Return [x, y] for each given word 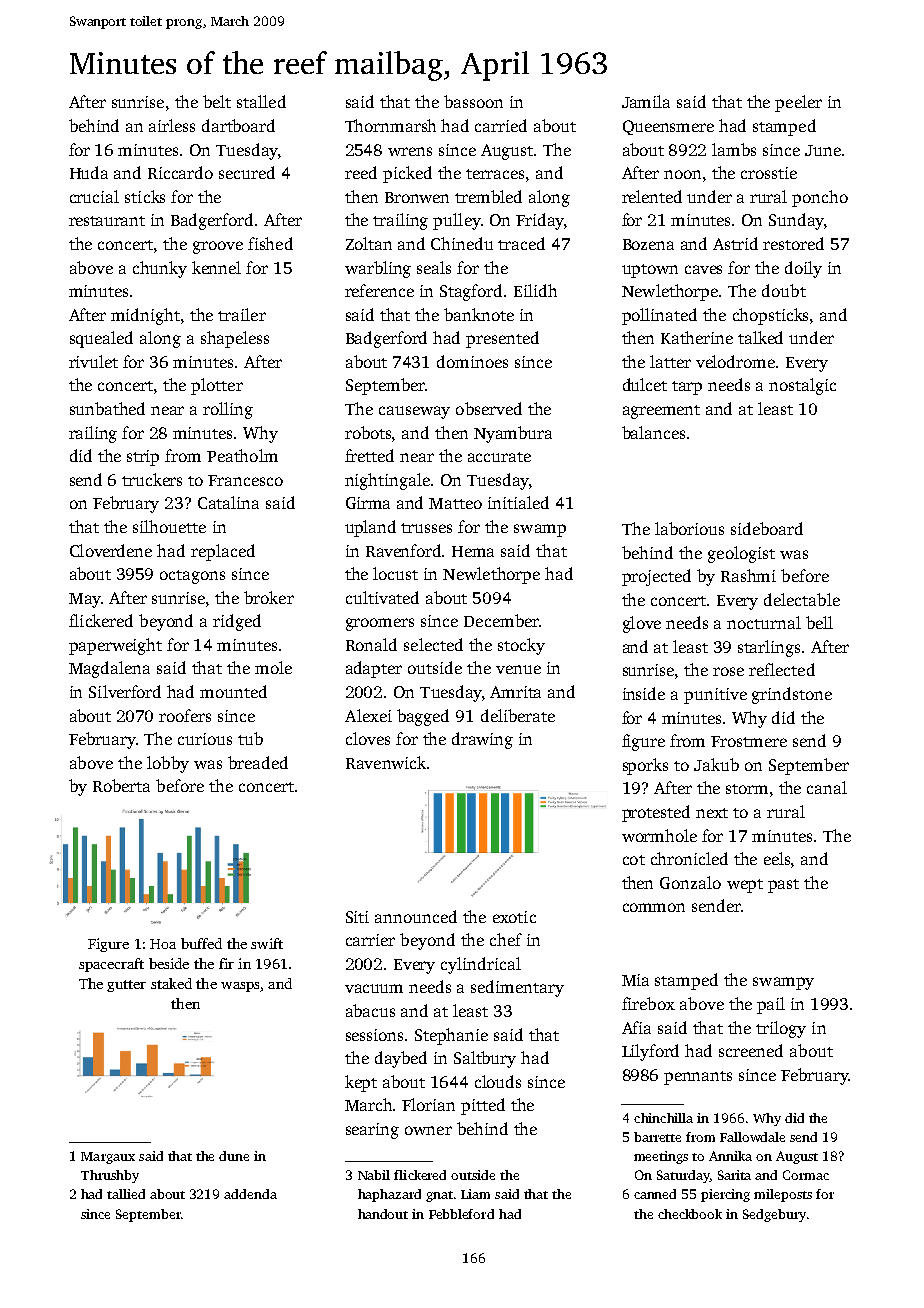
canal [827, 787]
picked [407, 174]
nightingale [387, 481]
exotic [514, 917]
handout [383, 1214]
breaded [258, 762]
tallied [126, 1194]
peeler [798, 103]
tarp [687, 388]
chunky [160, 269]
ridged [237, 622]
